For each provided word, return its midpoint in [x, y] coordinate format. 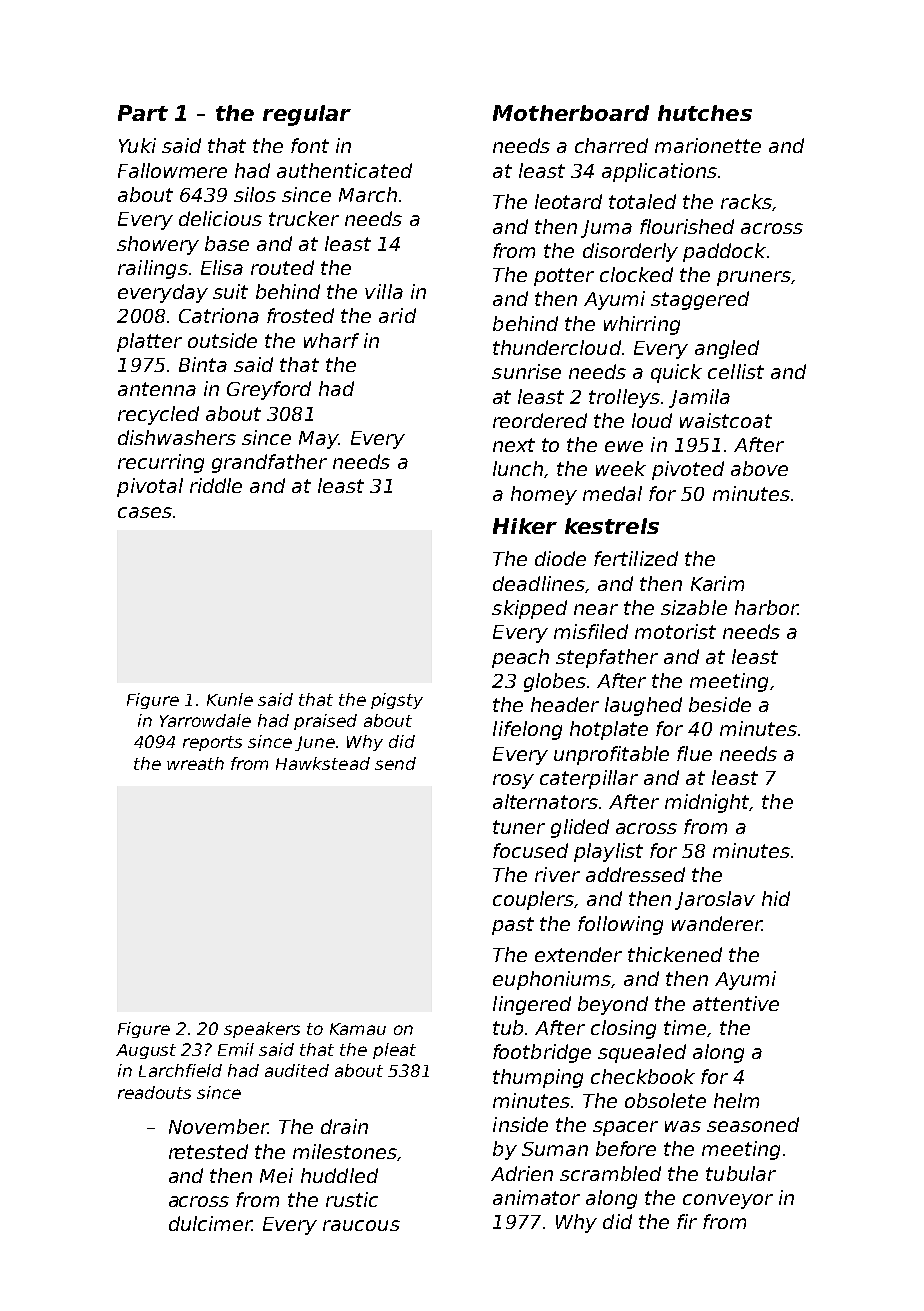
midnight [707, 803]
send [395, 763]
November [218, 1126]
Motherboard [571, 113]
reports [212, 743]
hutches [705, 113]
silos [255, 194]
